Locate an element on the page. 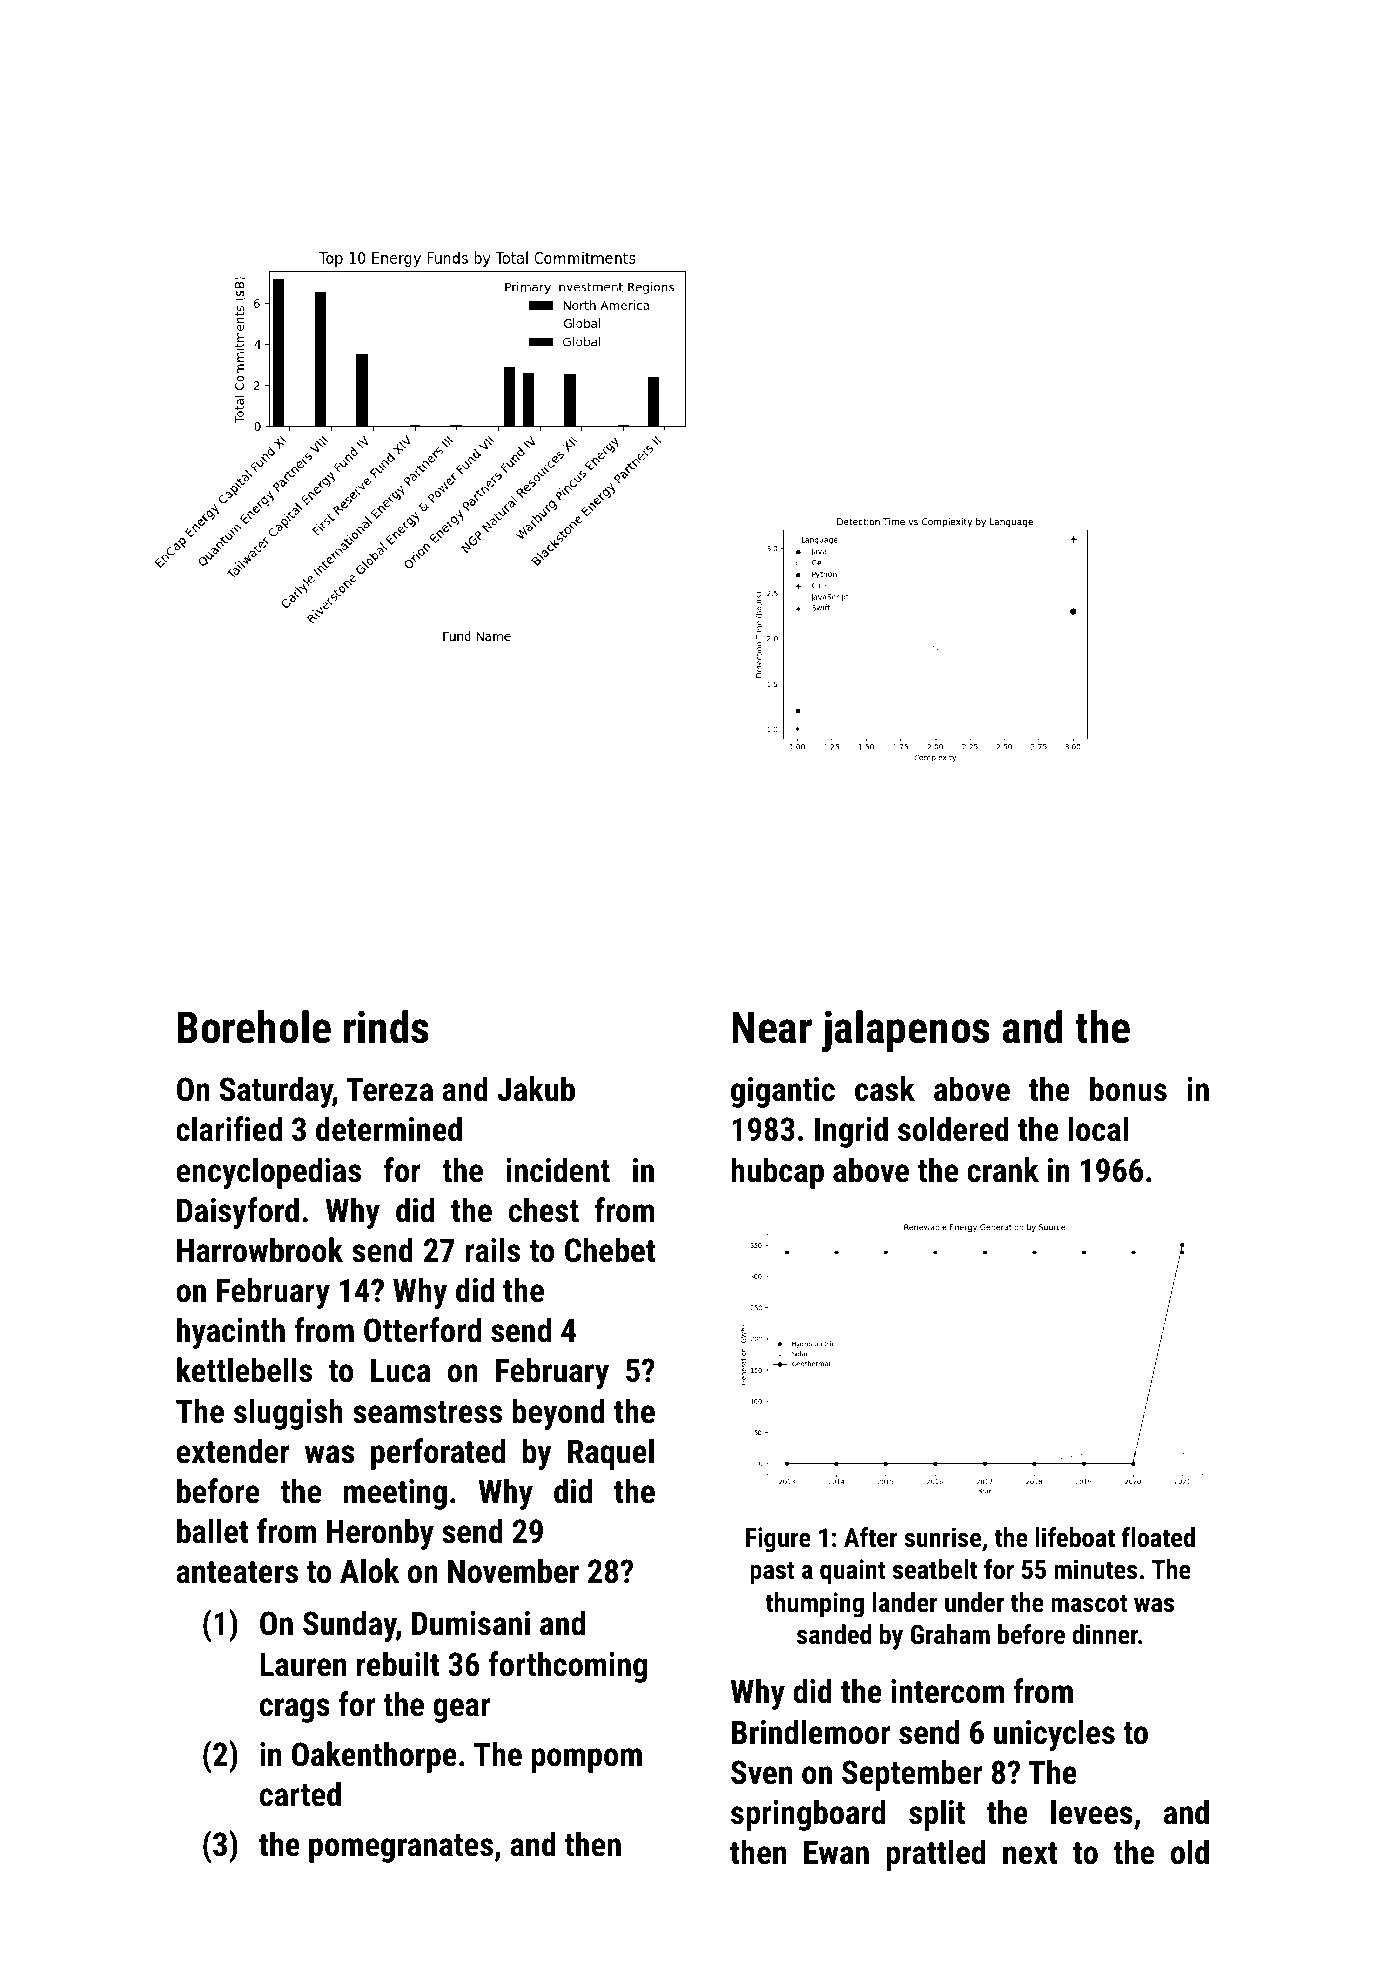 Image resolution: width=1386 pixels, height=1969 pixels. past is located at coordinates (772, 1573).
